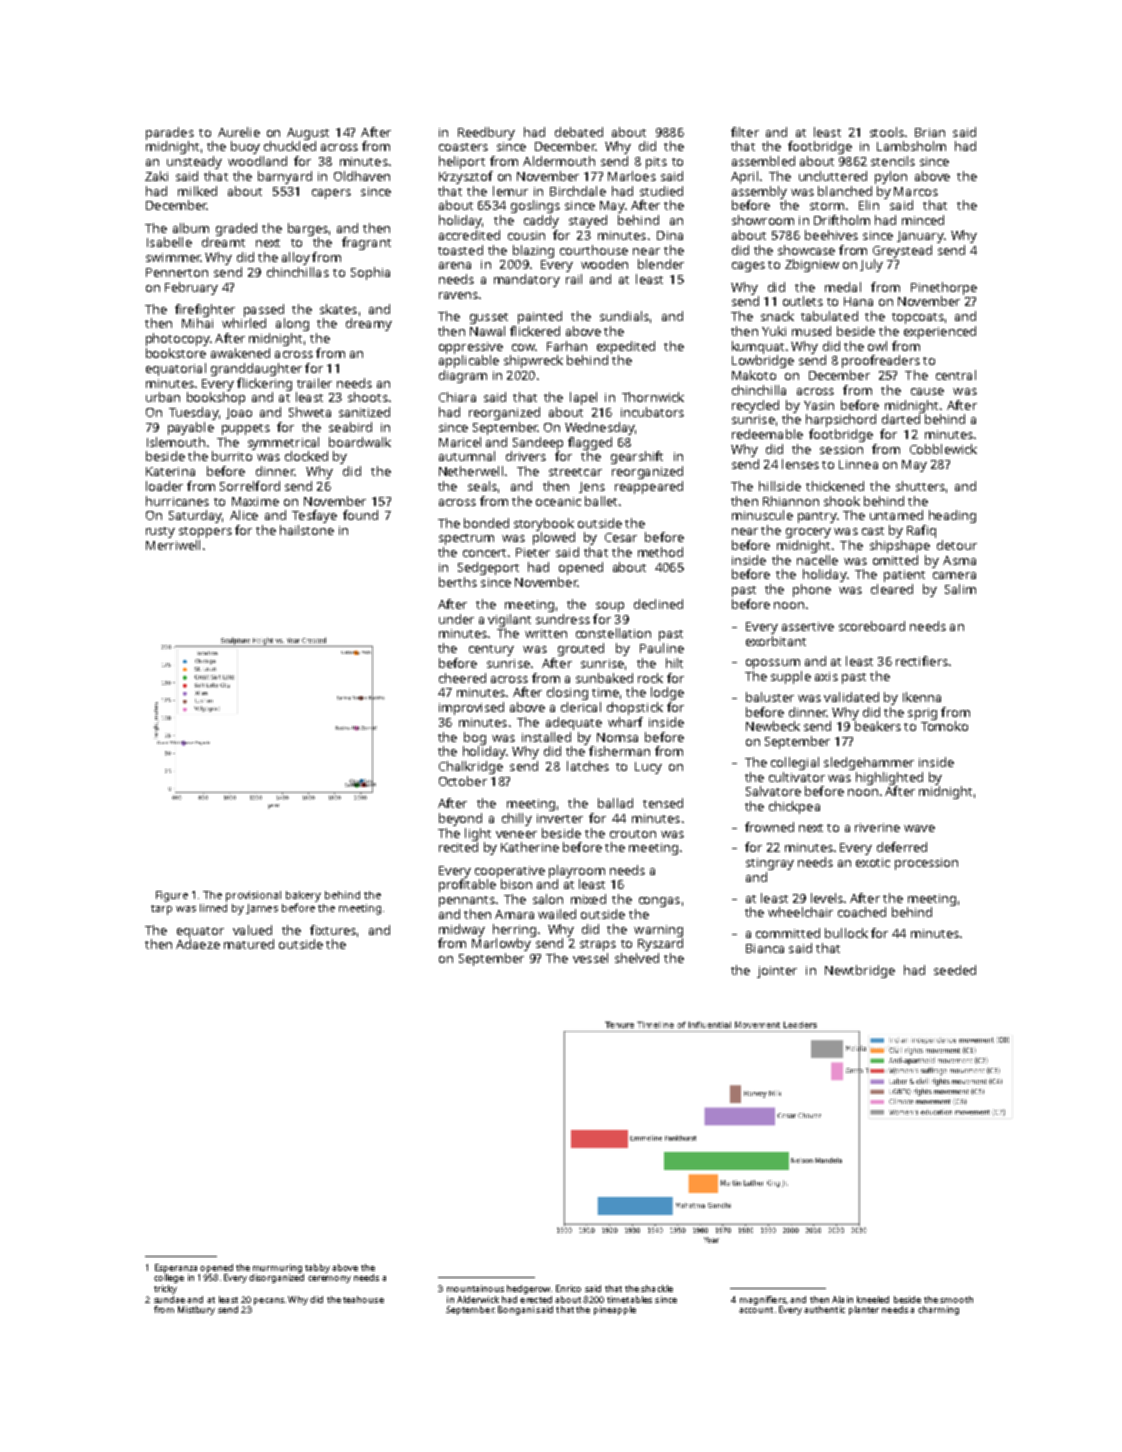 The image size is (1122, 1452). Describe the element at coordinates (516, 884) in the screenshot. I see `bison` at that location.
